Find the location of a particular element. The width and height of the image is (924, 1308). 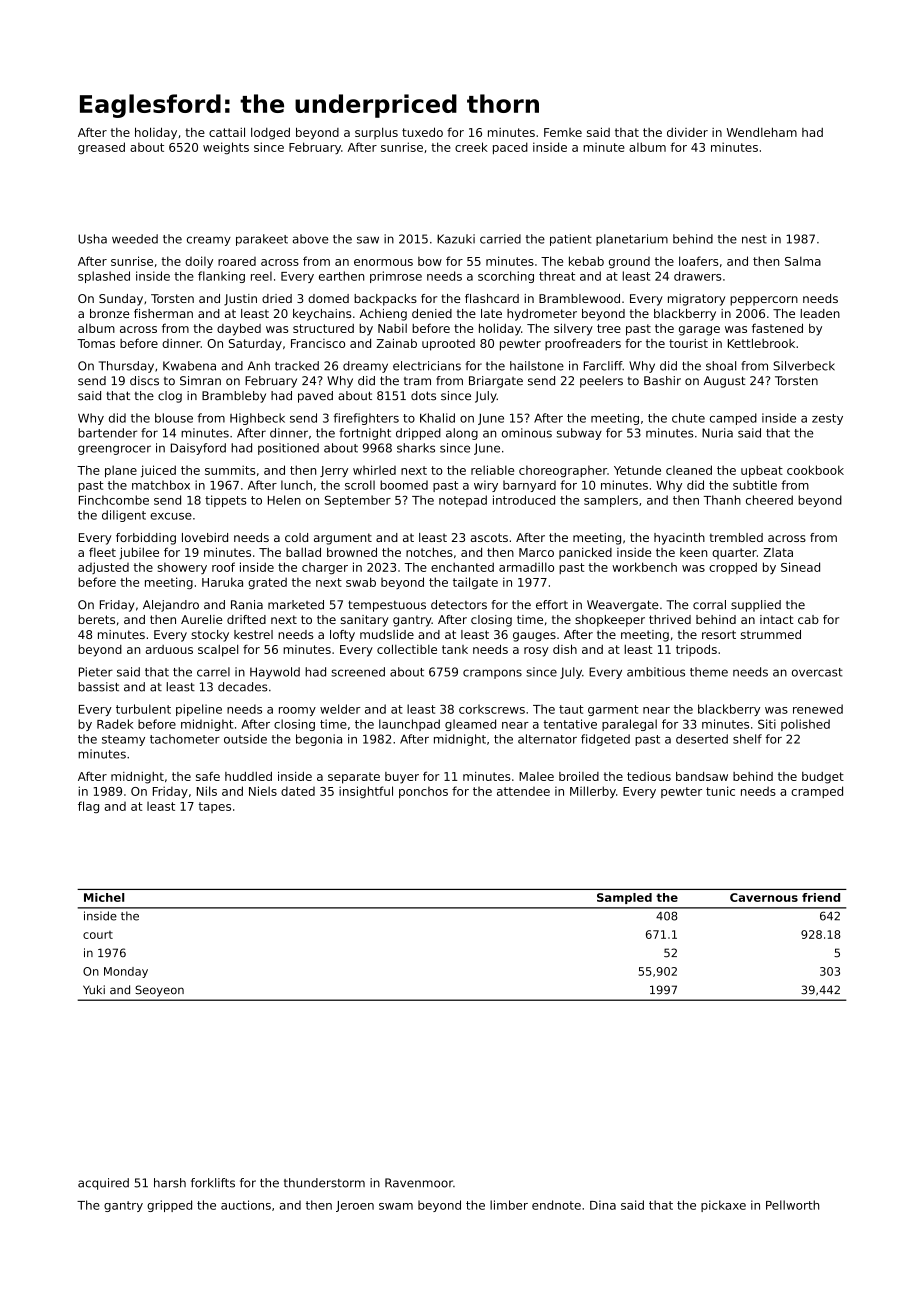

tuxedo is located at coordinates (422, 132).
